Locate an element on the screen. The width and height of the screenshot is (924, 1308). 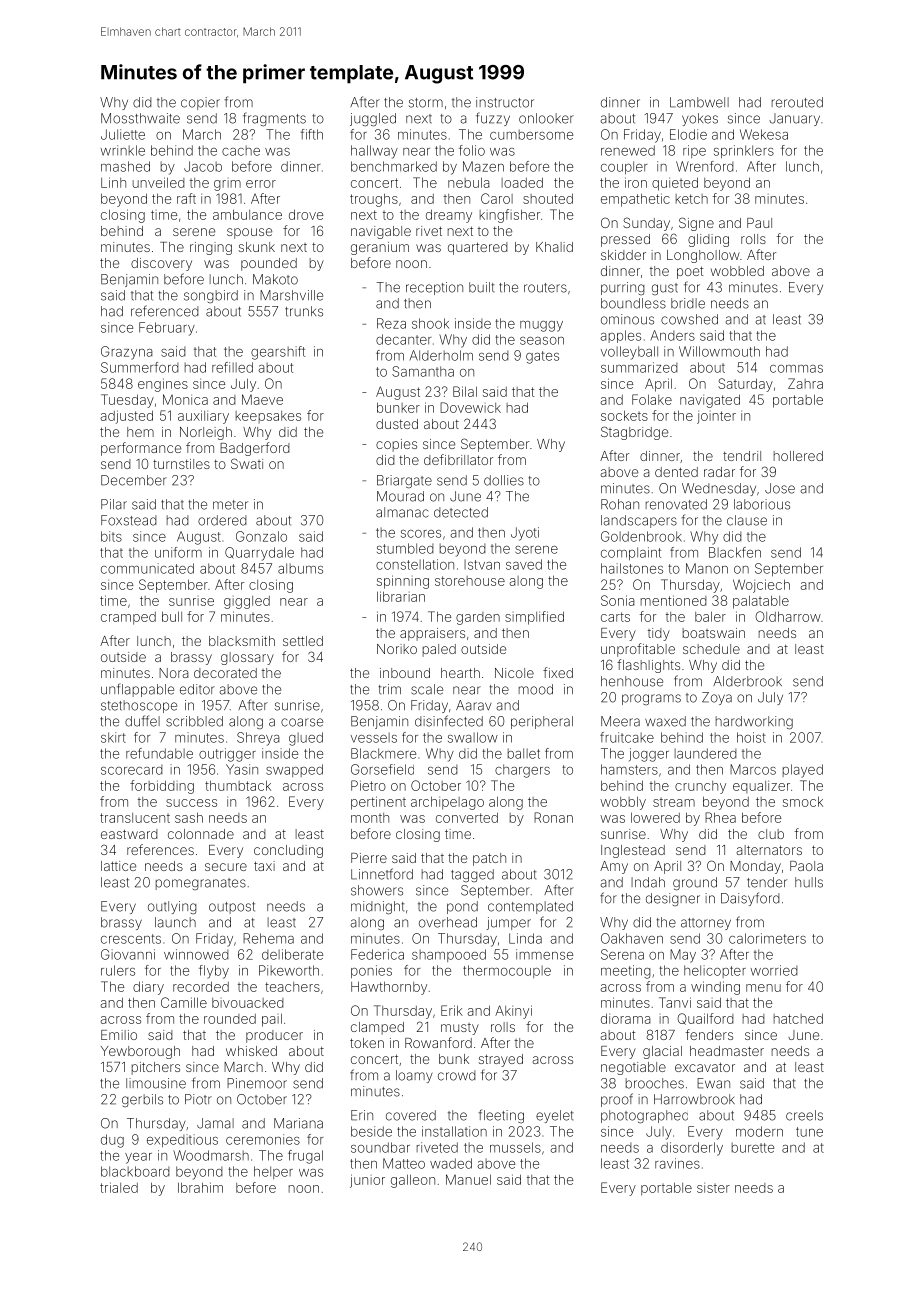
poet is located at coordinates (690, 272).
